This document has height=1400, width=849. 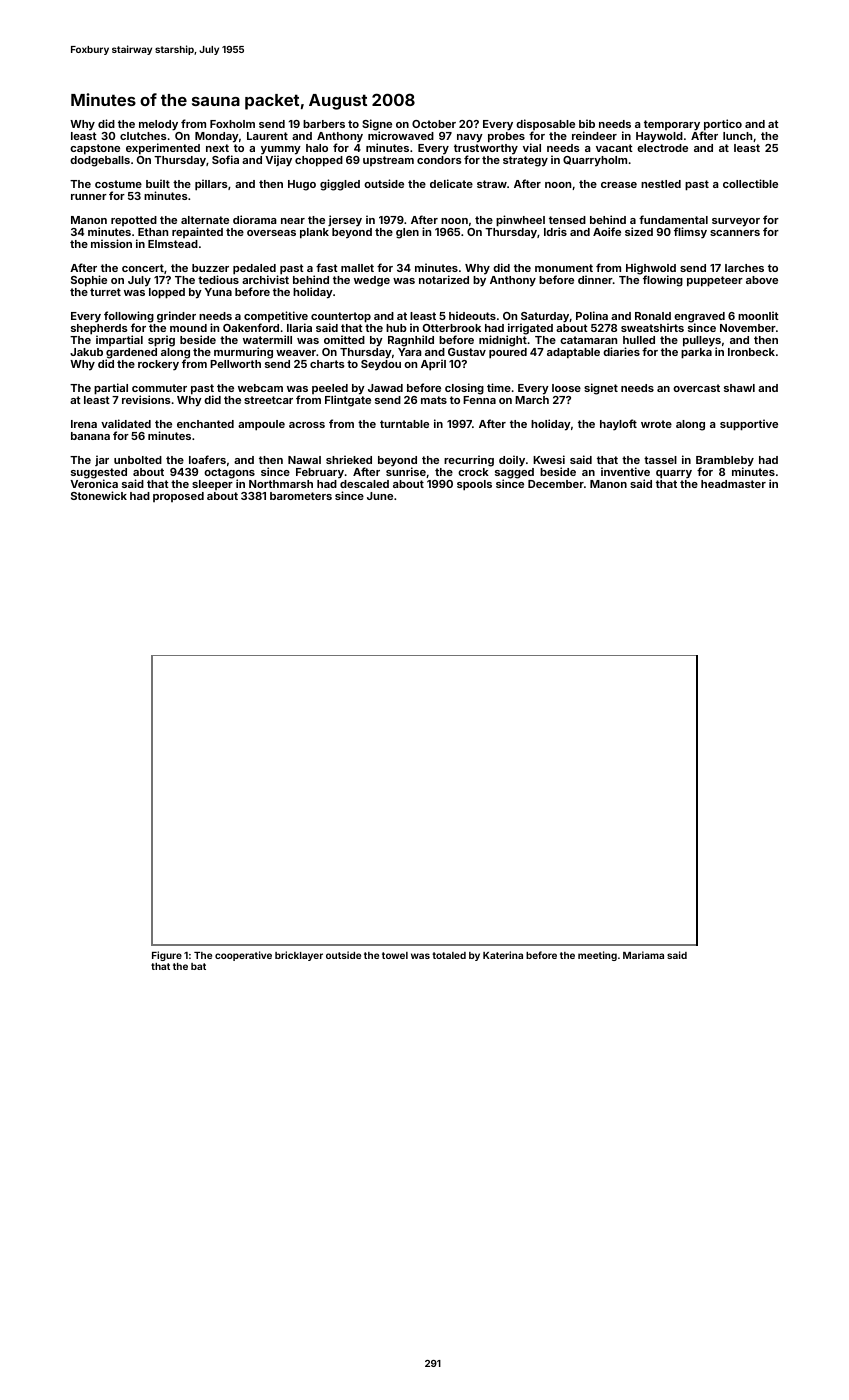 I want to click on shawl, so click(x=739, y=388).
